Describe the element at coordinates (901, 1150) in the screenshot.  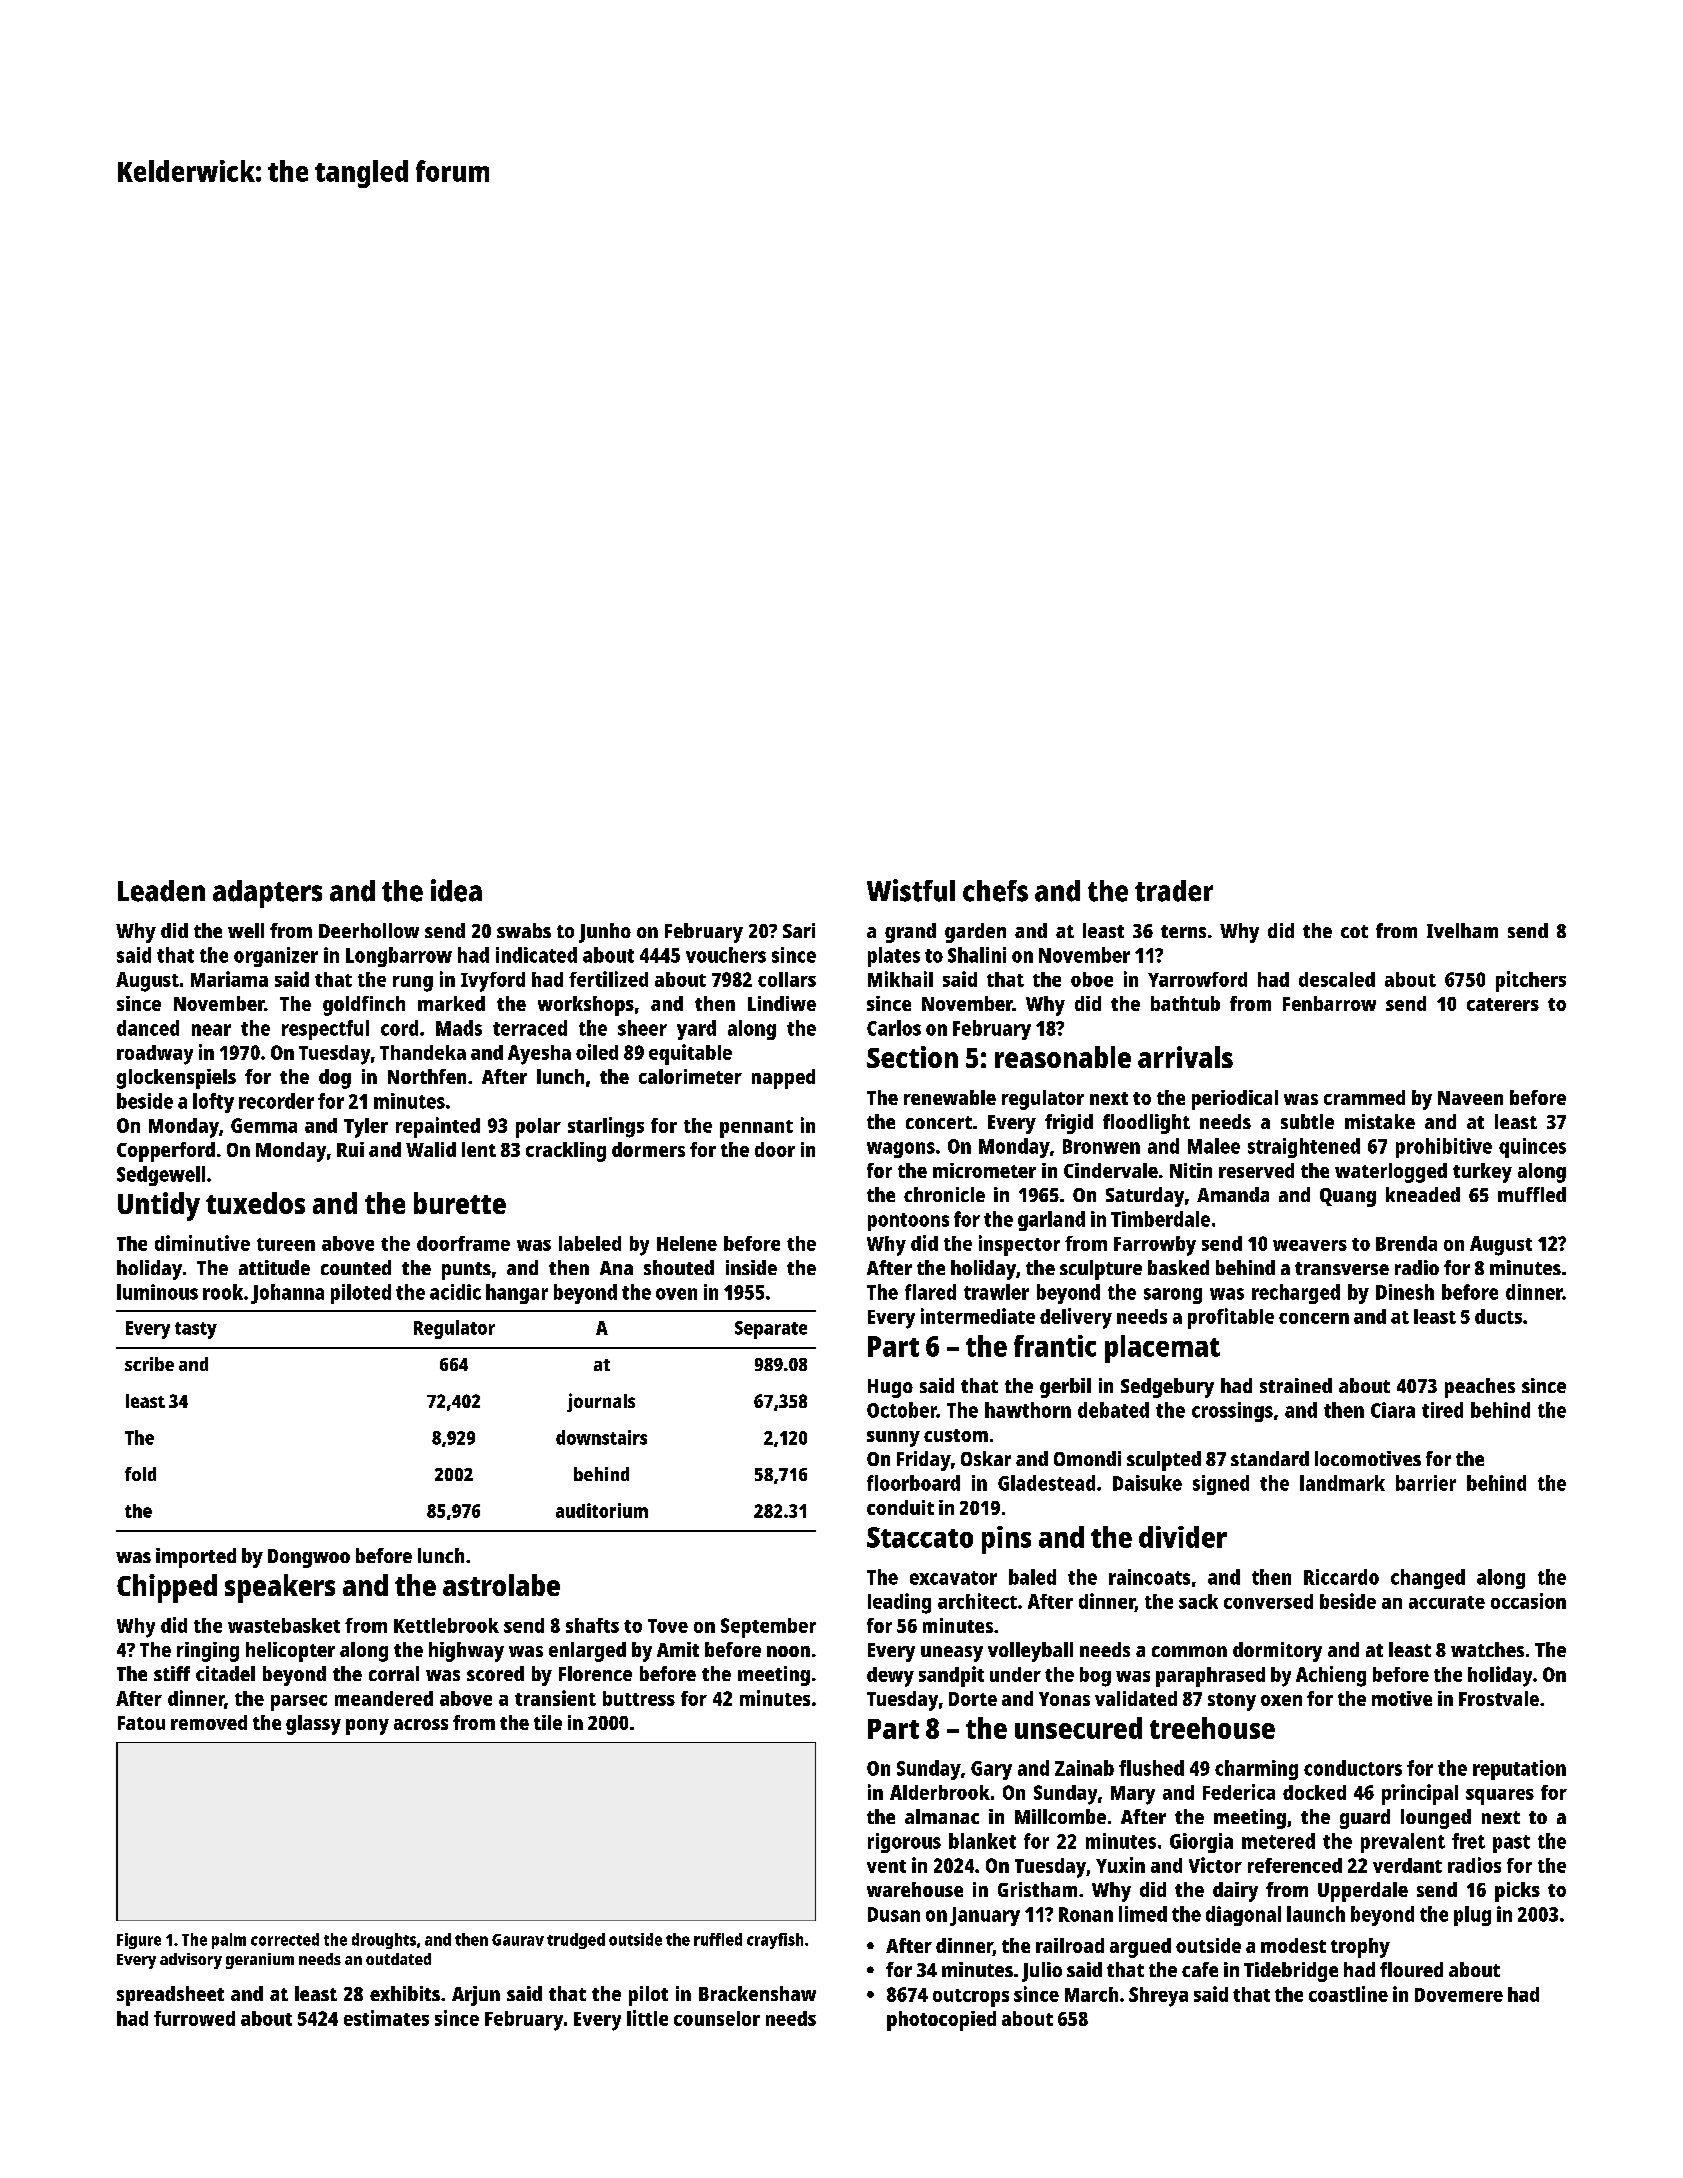
I see `wagons` at that location.
